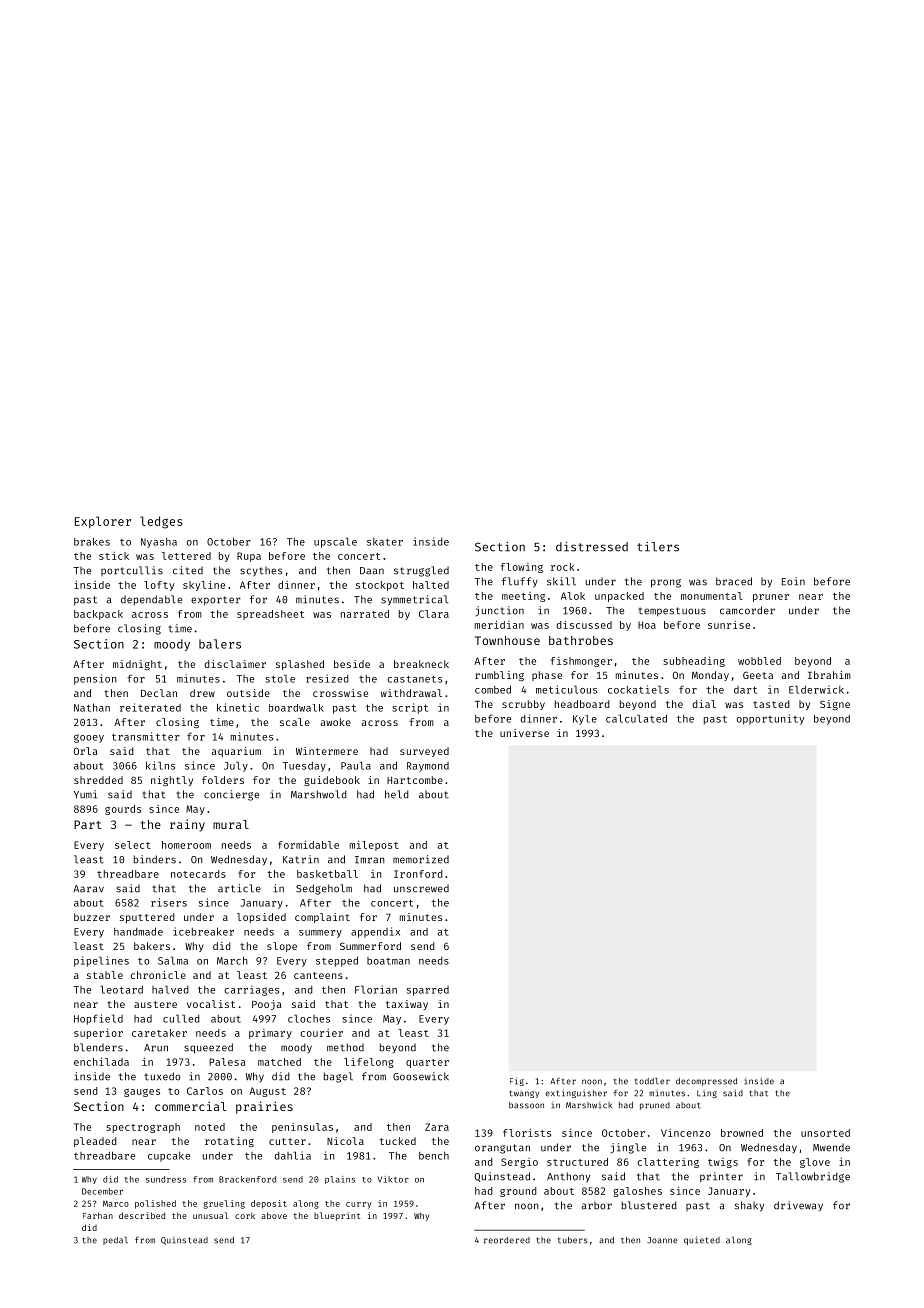 The image size is (924, 1308). What do you see at coordinates (793, 581) in the page?
I see `Eoin` at bounding box center [793, 581].
